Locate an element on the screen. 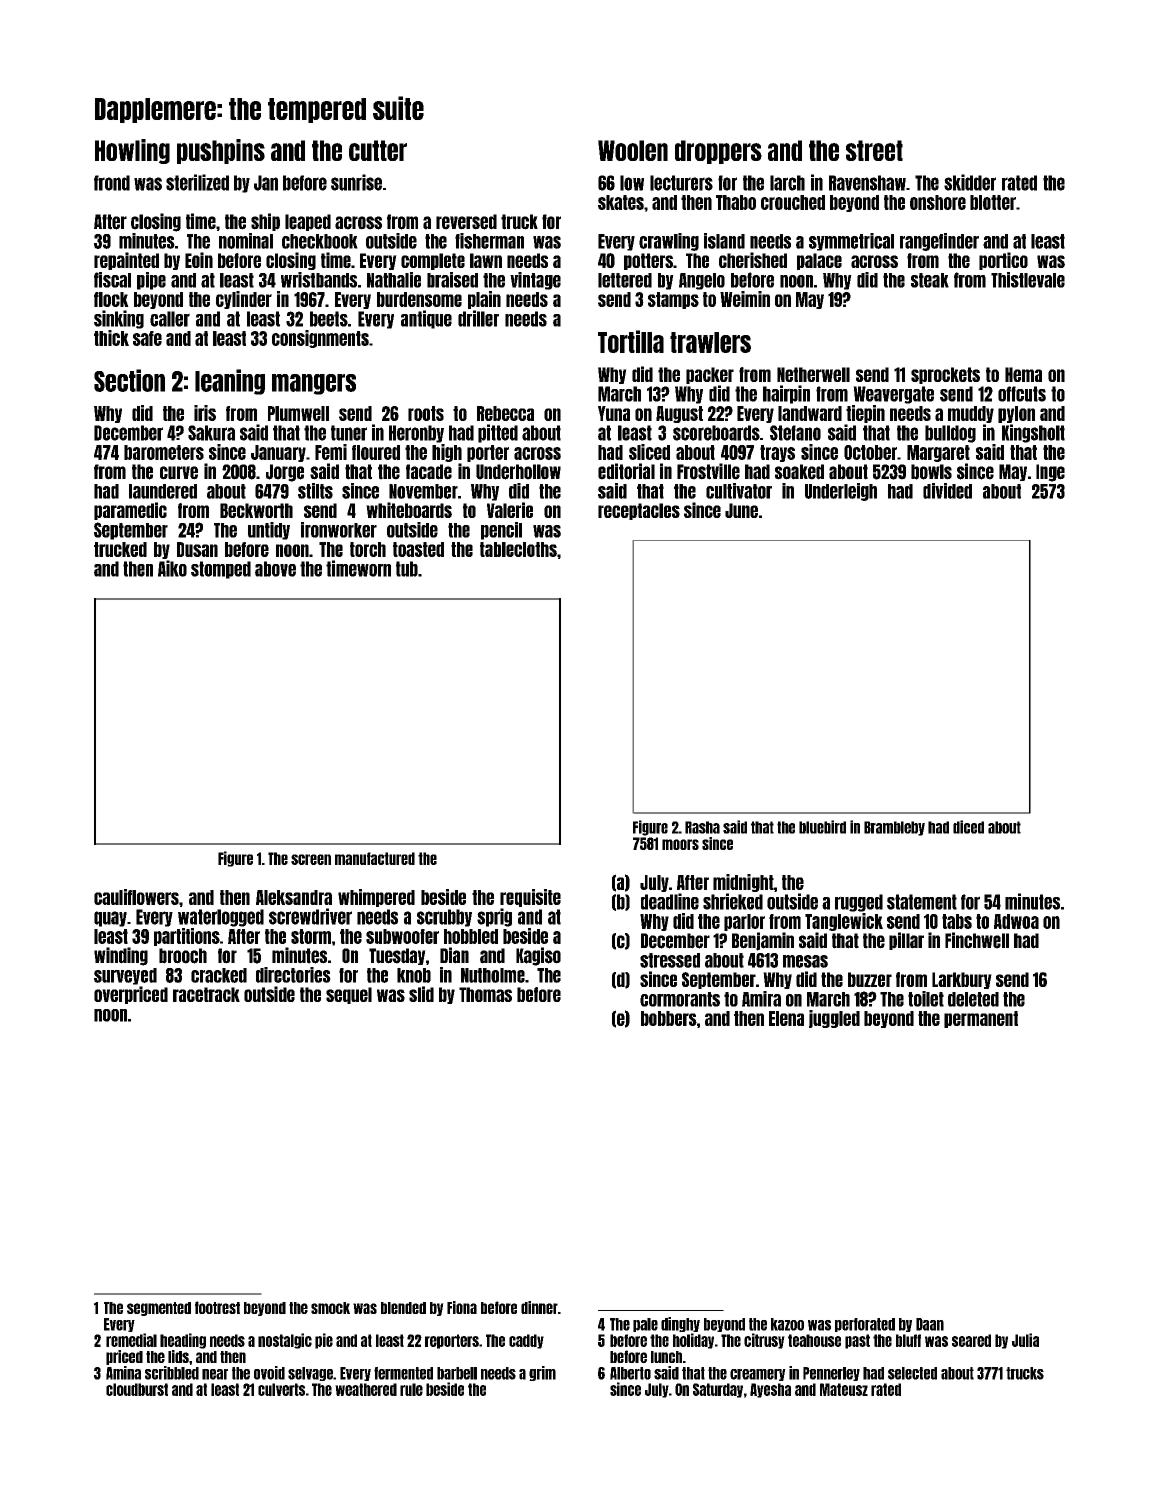  sunrise is located at coordinates (356, 182).
